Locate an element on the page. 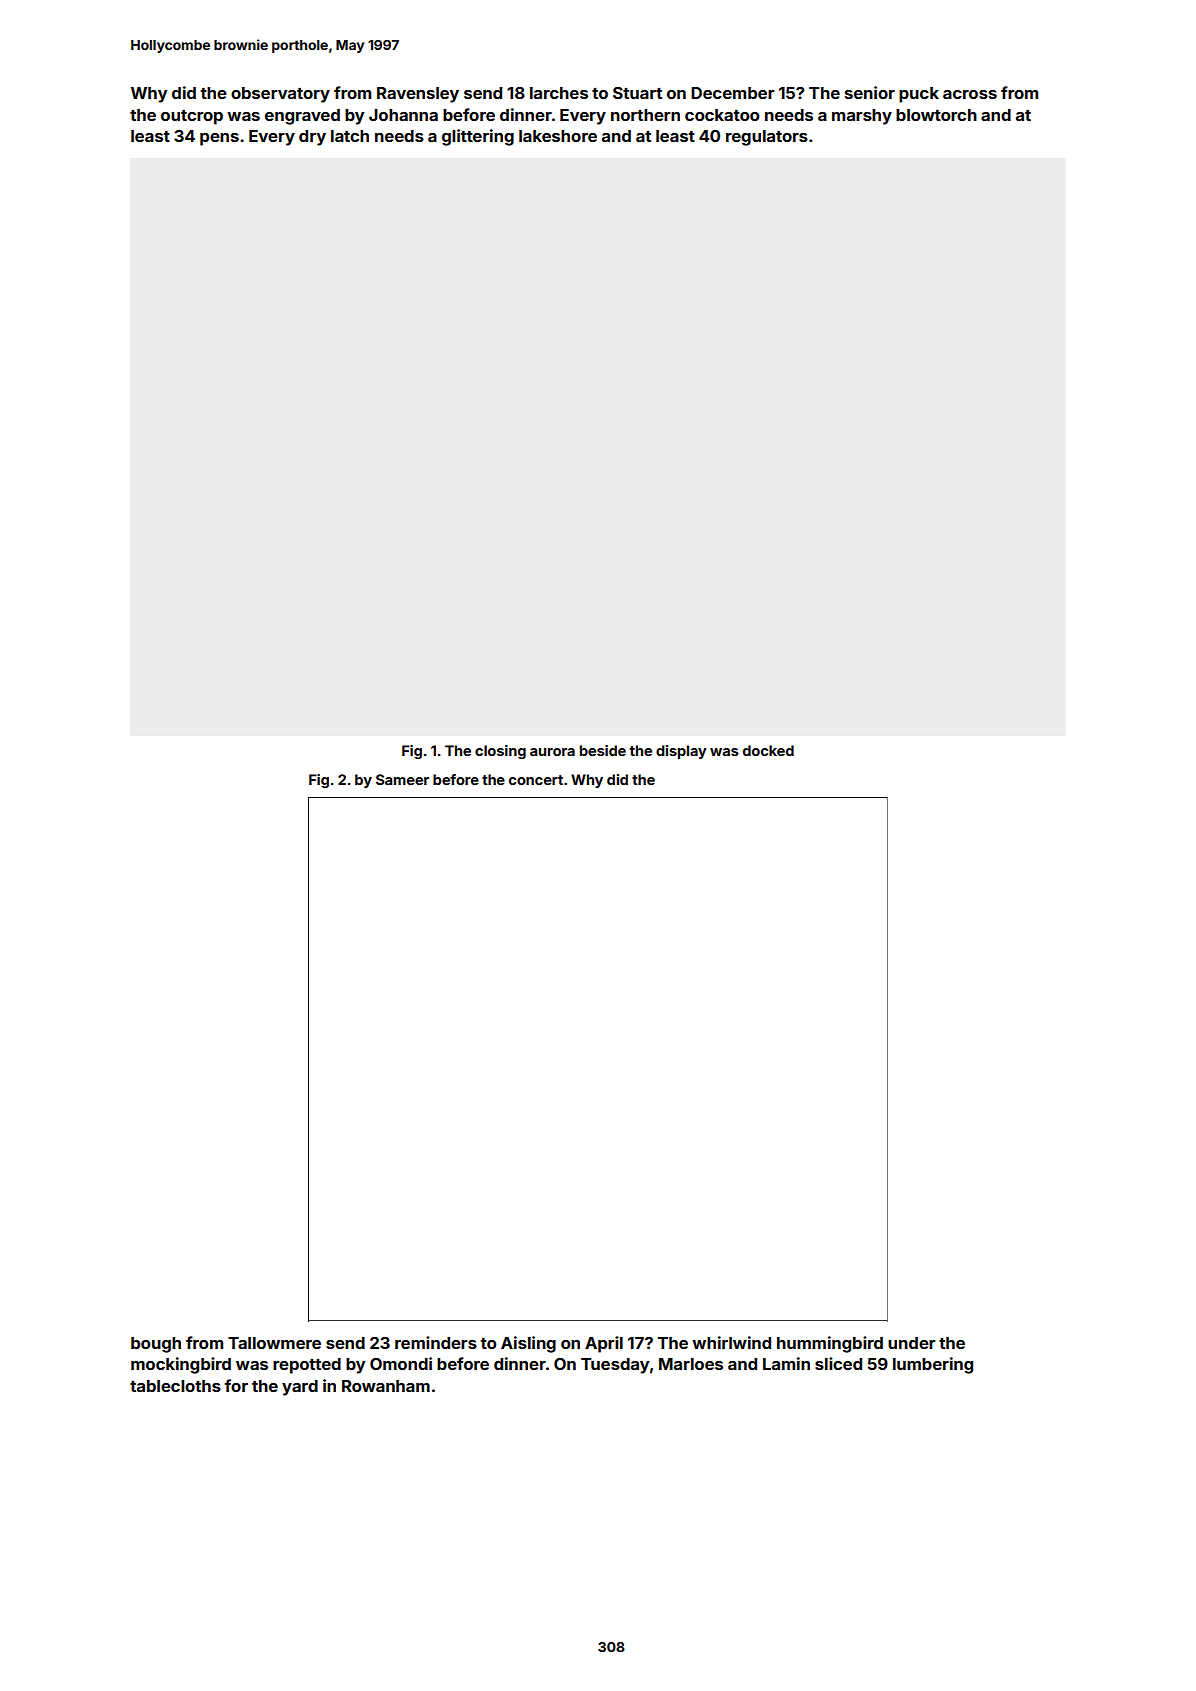  beside is located at coordinates (603, 750).
